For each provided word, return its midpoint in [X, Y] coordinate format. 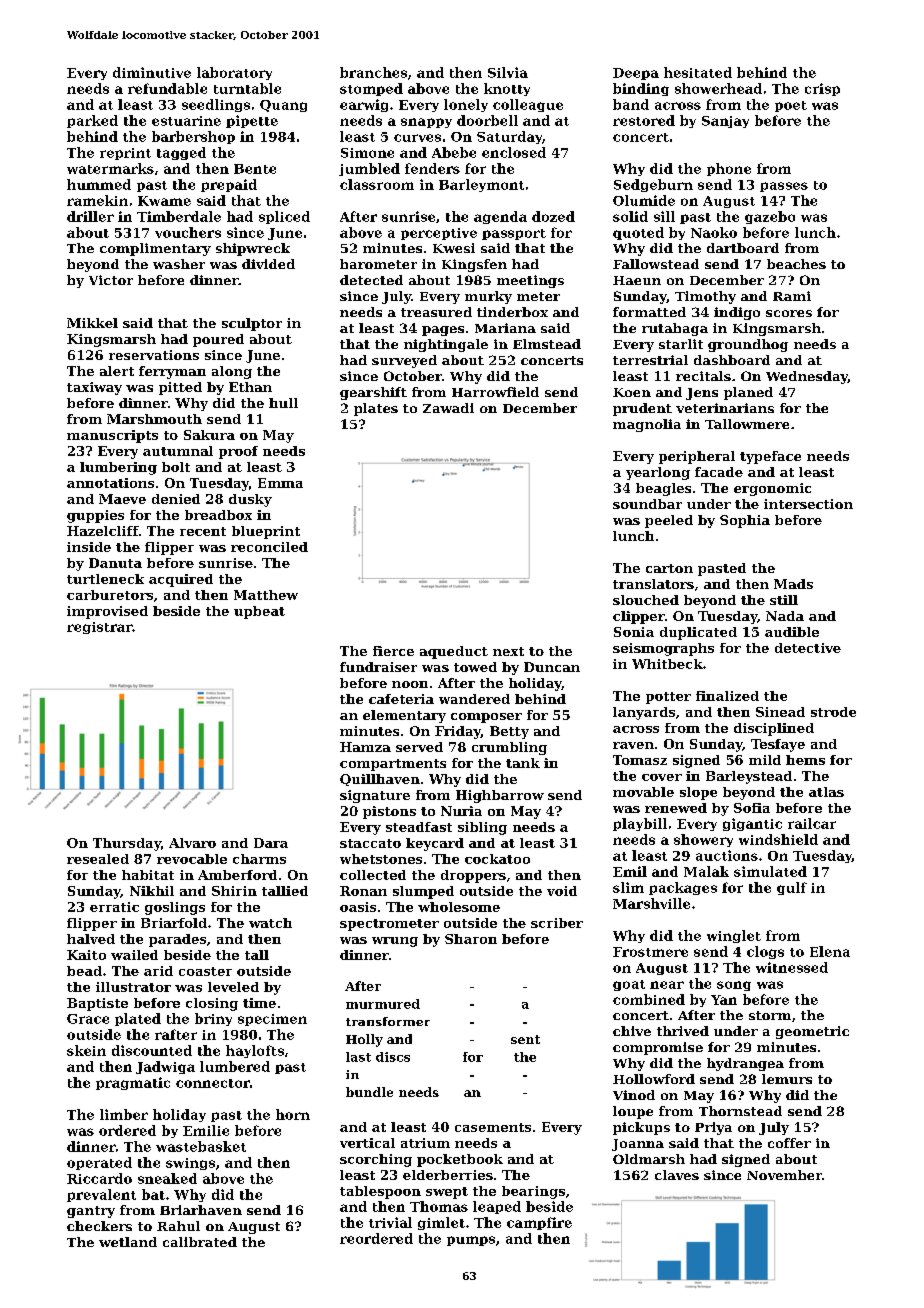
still [784, 600]
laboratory [234, 73]
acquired [181, 580]
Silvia [508, 72]
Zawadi [448, 408]
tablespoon [380, 1192]
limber [124, 1114]
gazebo [770, 217]
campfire [539, 1223]
